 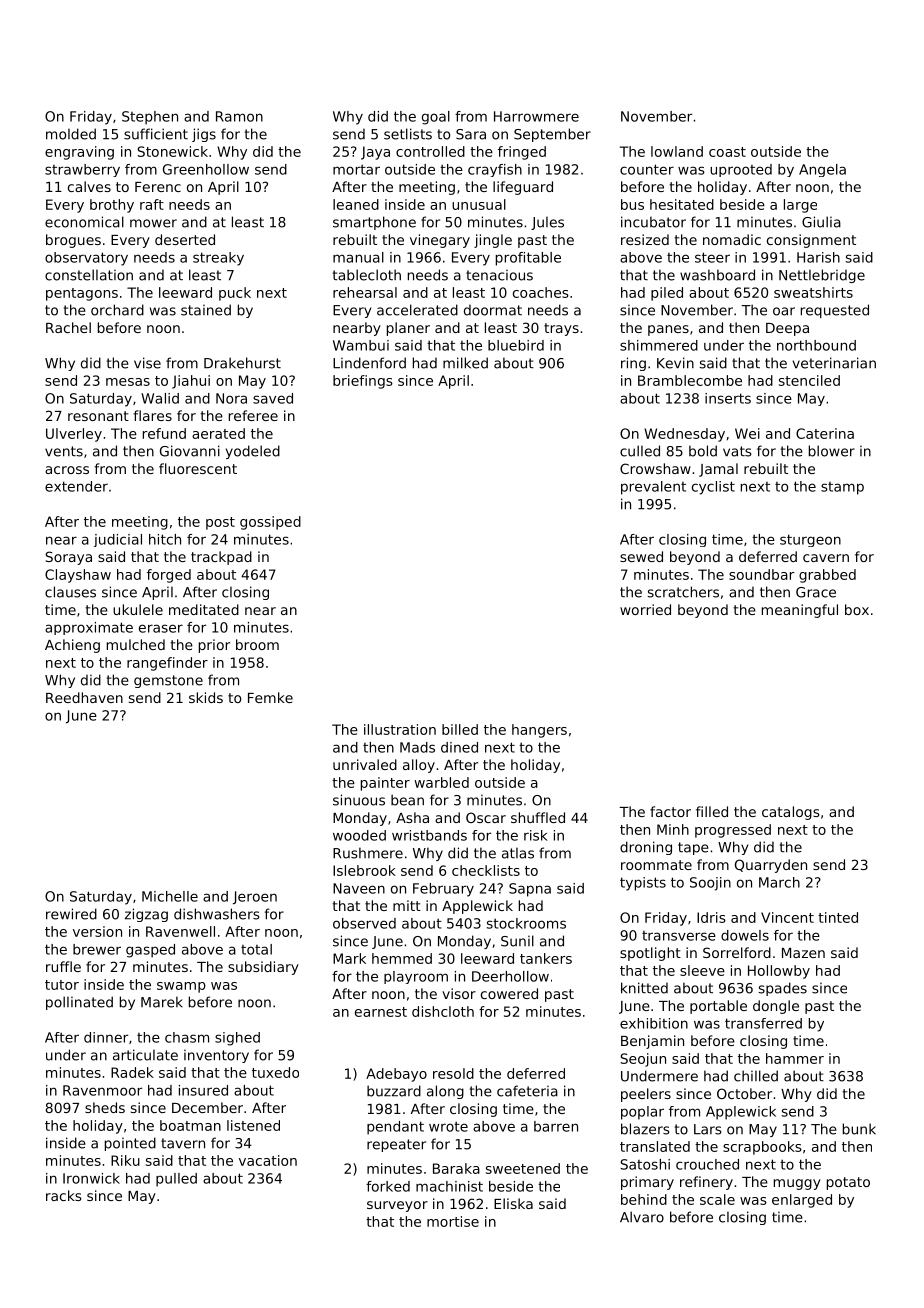 What do you see at coordinates (253, 452) in the image?
I see `yodeled` at bounding box center [253, 452].
